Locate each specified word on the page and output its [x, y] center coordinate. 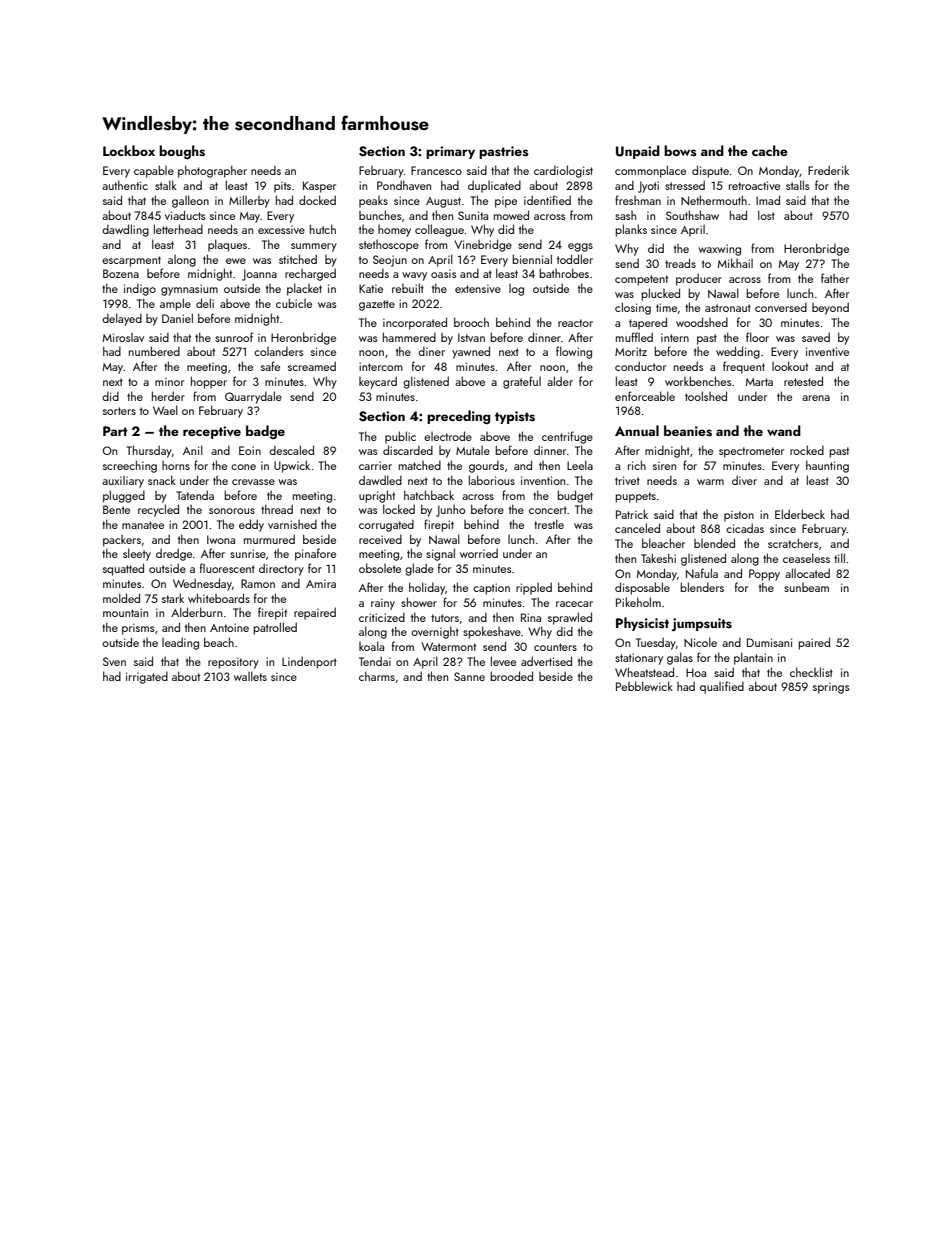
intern [675, 337]
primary [450, 152]
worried [479, 553]
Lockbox [129, 150]
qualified [722, 687]
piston [739, 516]
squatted [123, 569]
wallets [250, 676]
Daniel [177, 318]
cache [770, 150]
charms [377, 676]
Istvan [471, 337]
